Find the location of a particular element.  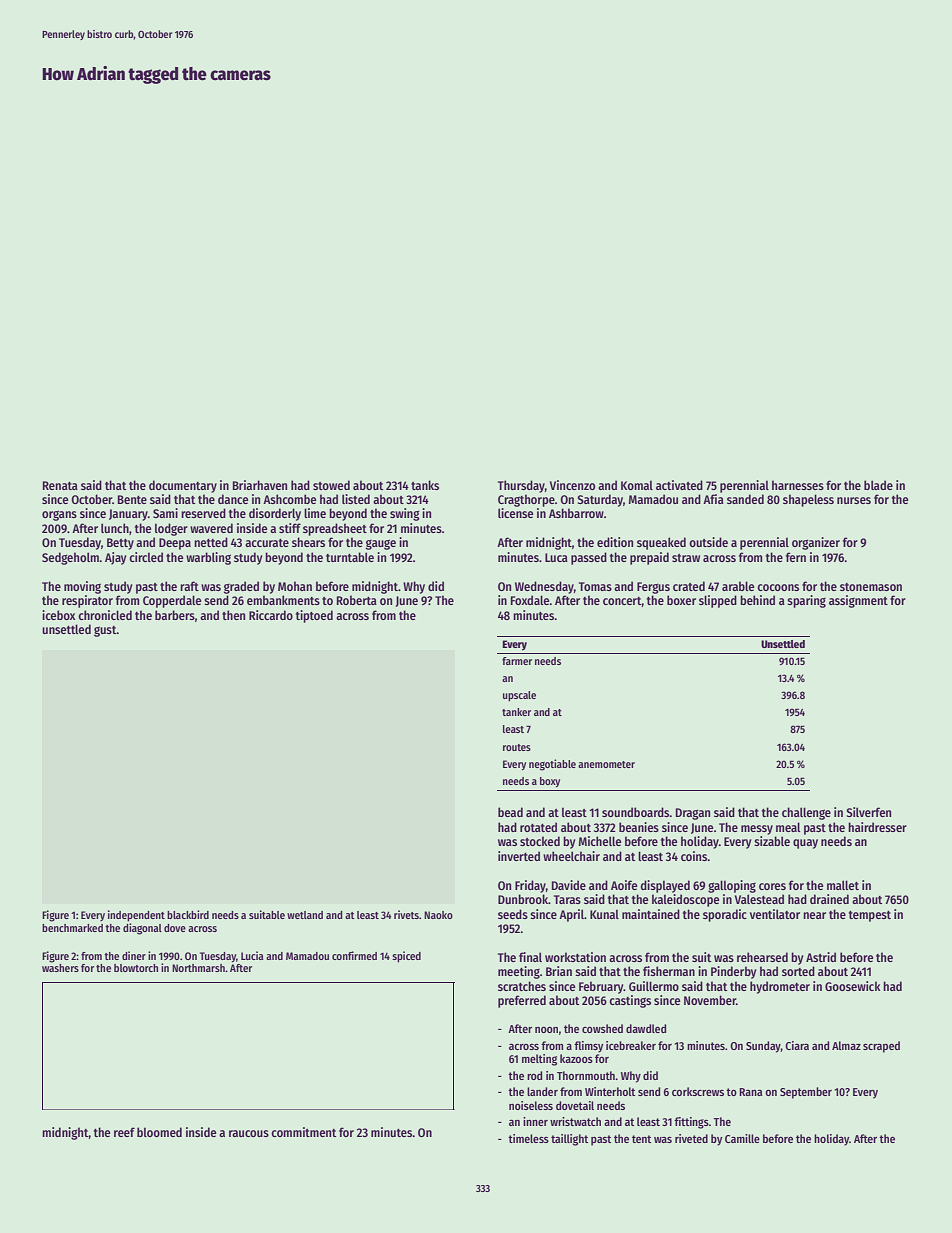

swing is located at coordinates (405, 514).
